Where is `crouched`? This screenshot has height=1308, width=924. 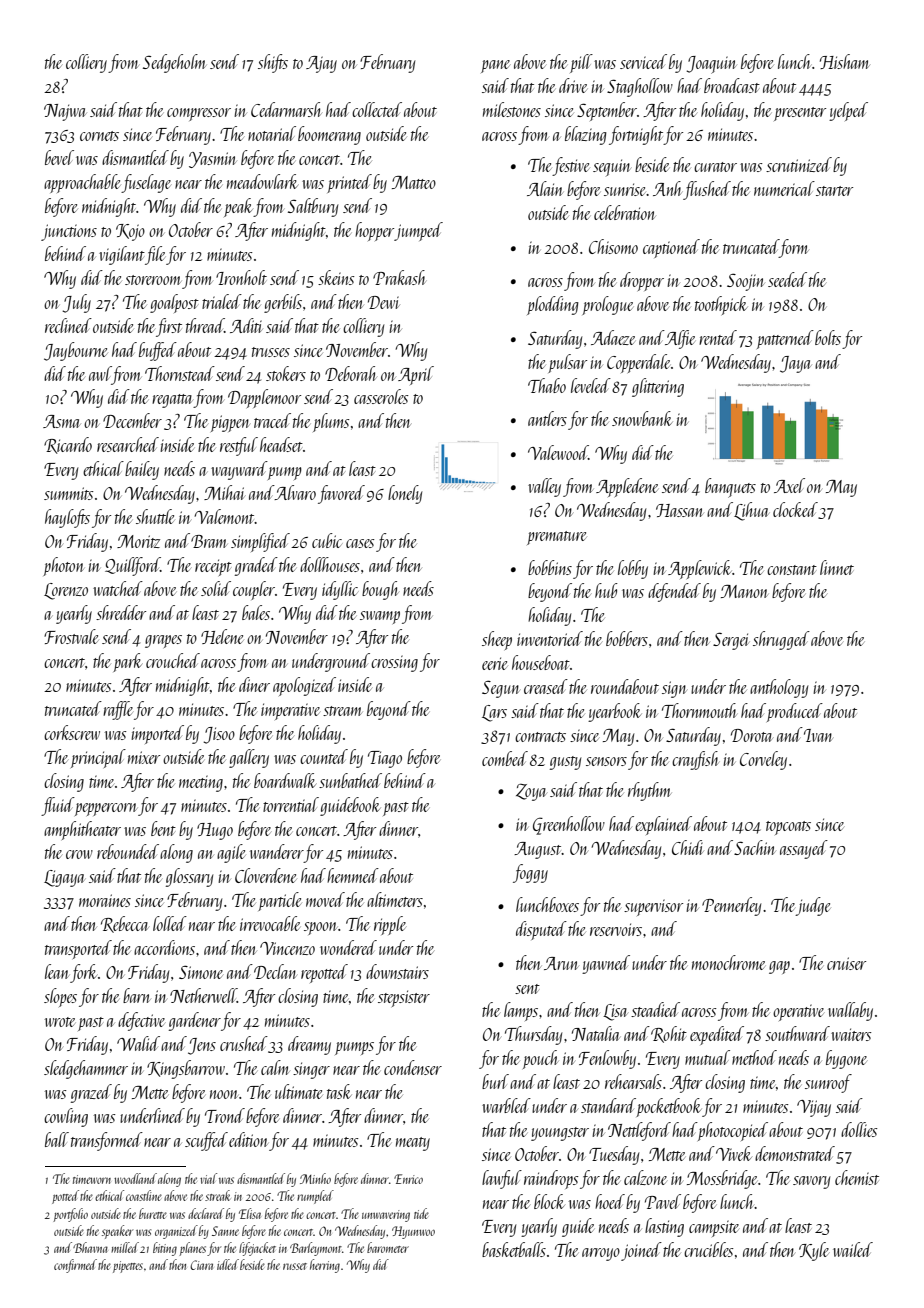 crouched is located at coordinates (173, 660).
